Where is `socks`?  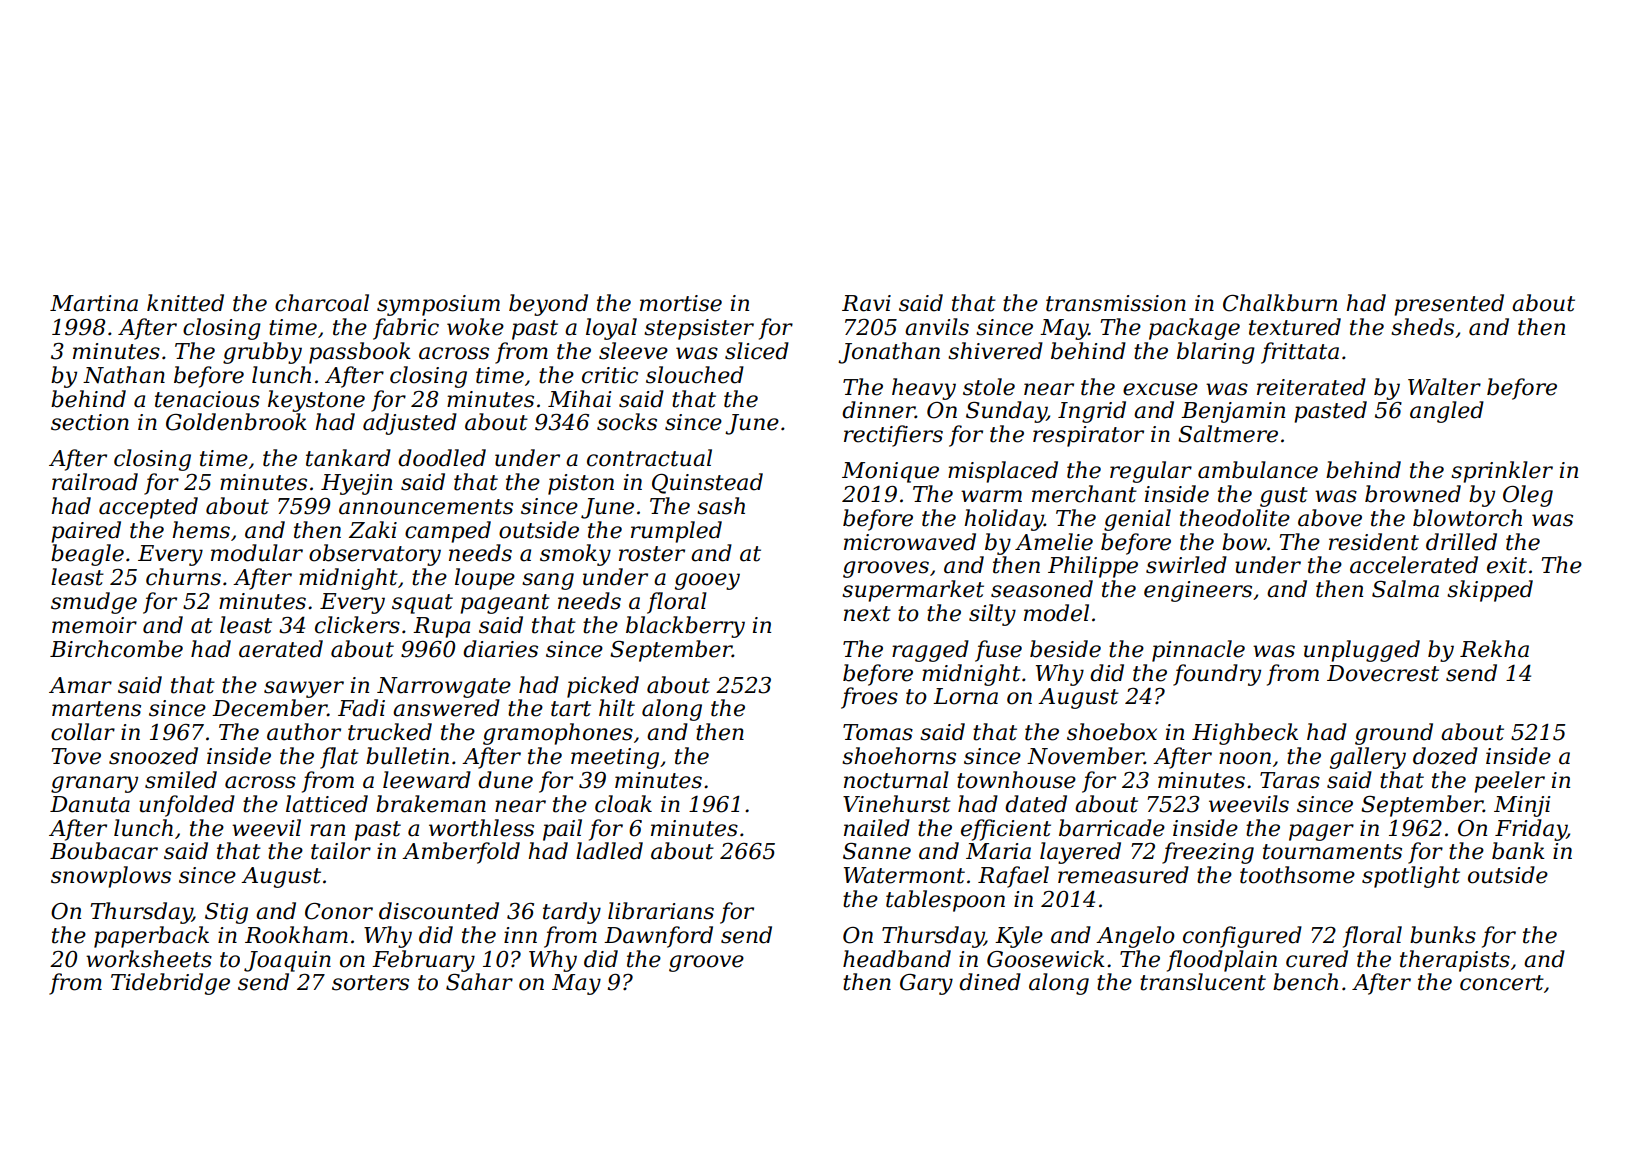
socks is located at coordinates (627, 422).
